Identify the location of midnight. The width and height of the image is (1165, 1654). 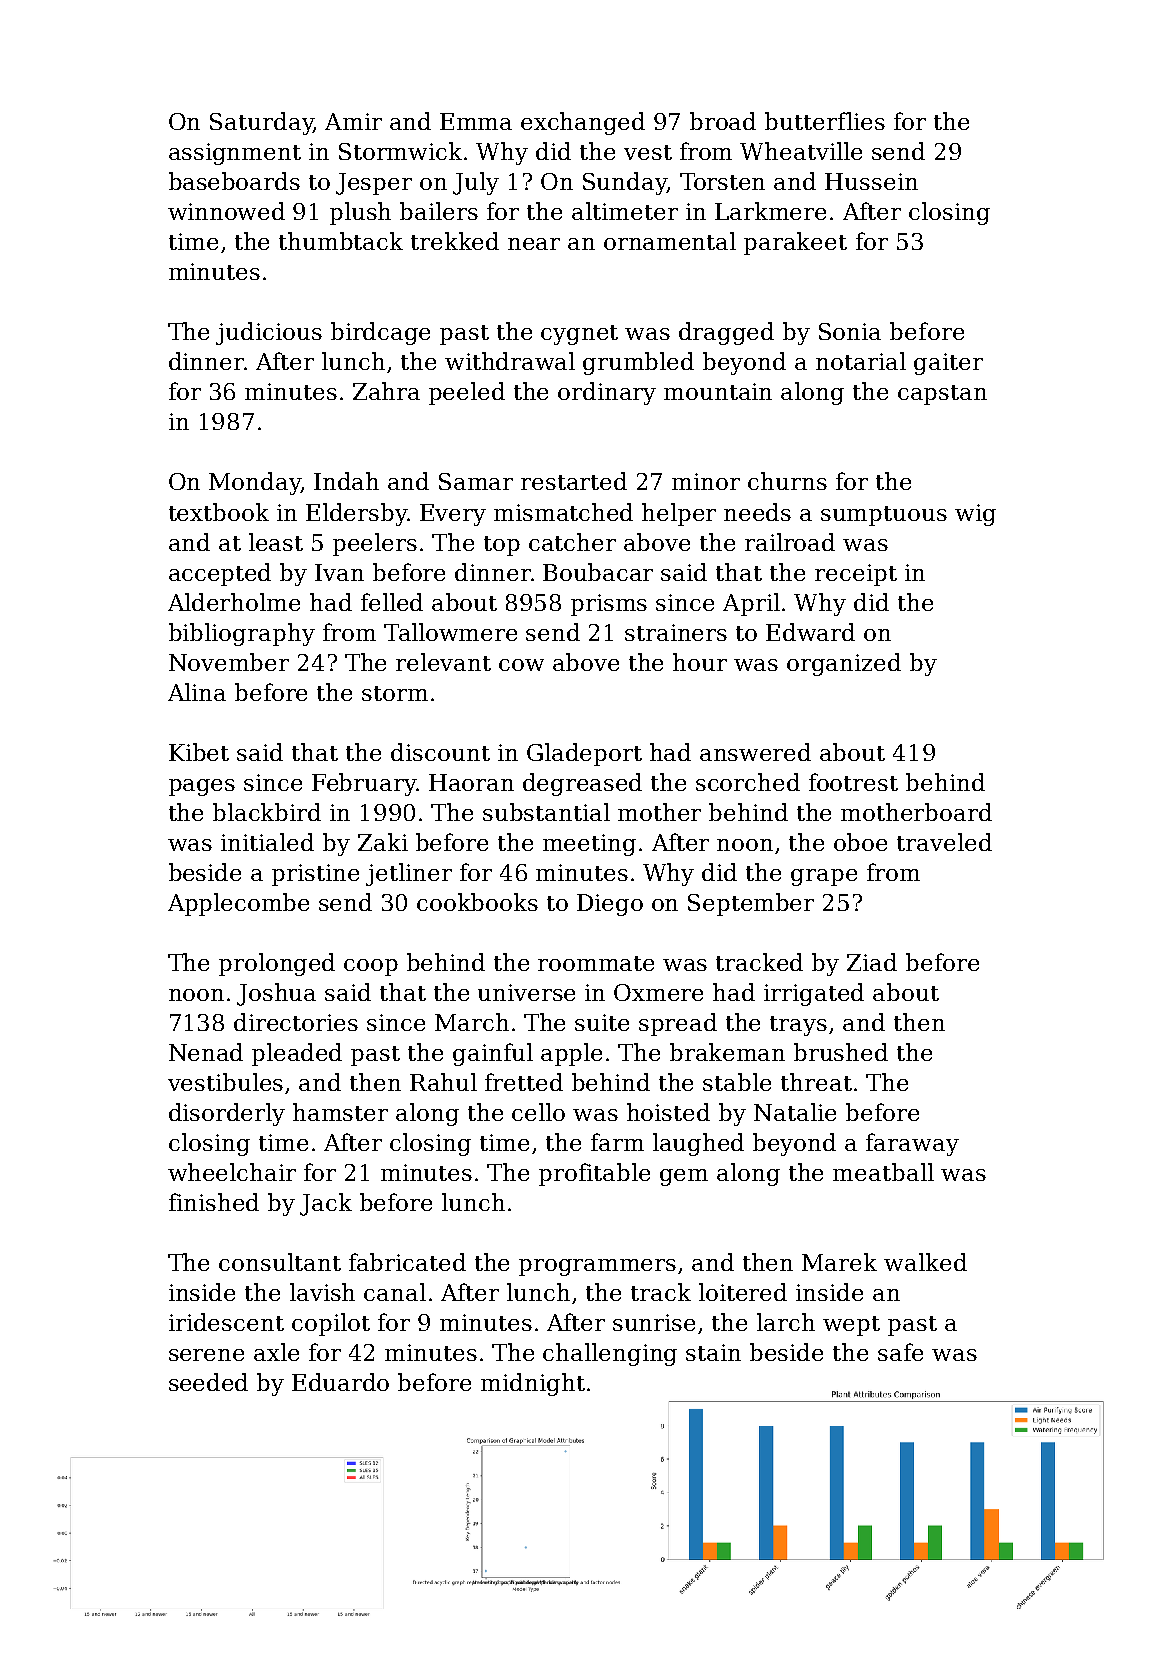
(533, 1384).
